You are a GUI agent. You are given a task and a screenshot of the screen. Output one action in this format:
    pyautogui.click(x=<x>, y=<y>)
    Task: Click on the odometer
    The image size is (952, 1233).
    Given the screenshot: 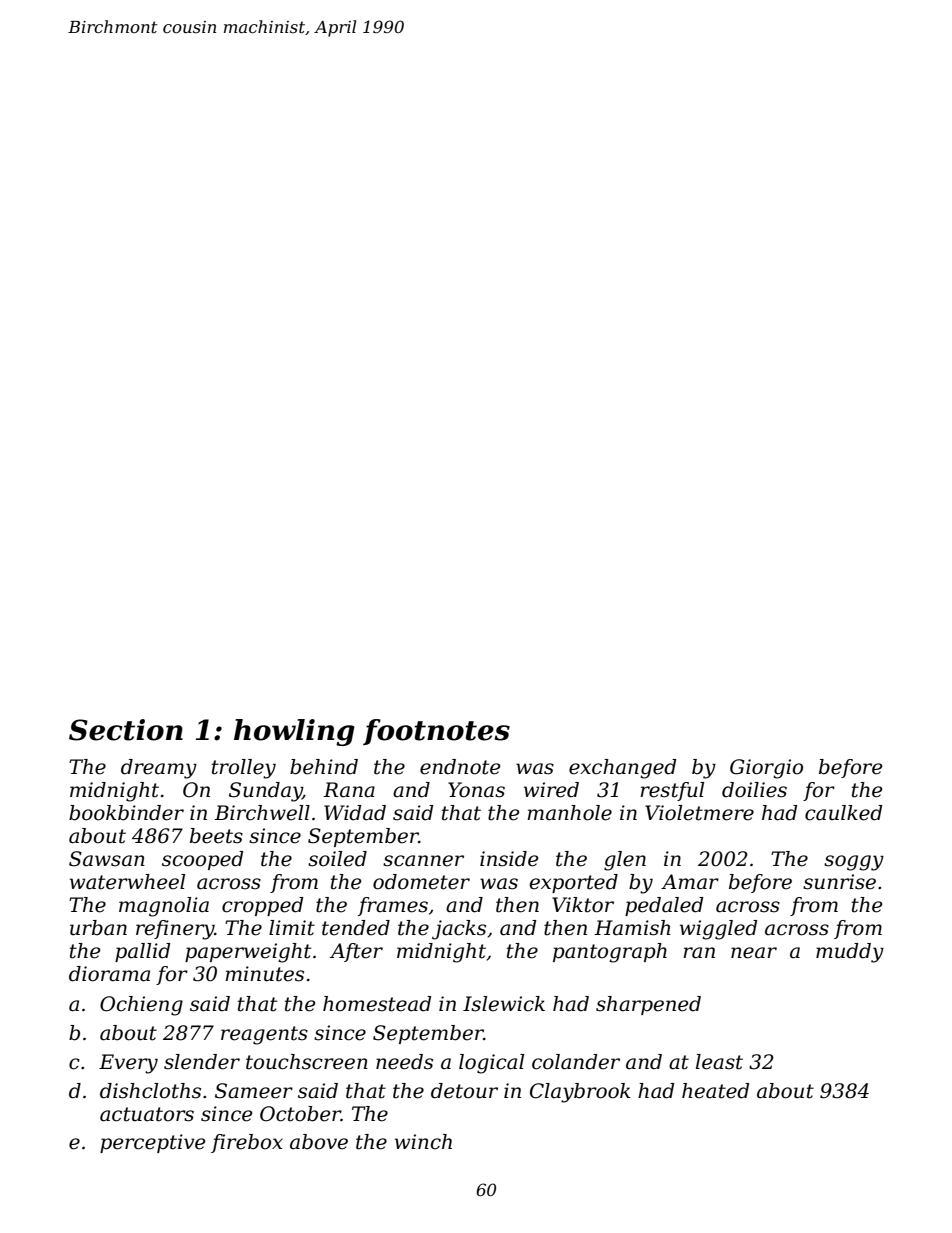 What is the action you would take?
    pyautogui.click(x=421, y=882)
